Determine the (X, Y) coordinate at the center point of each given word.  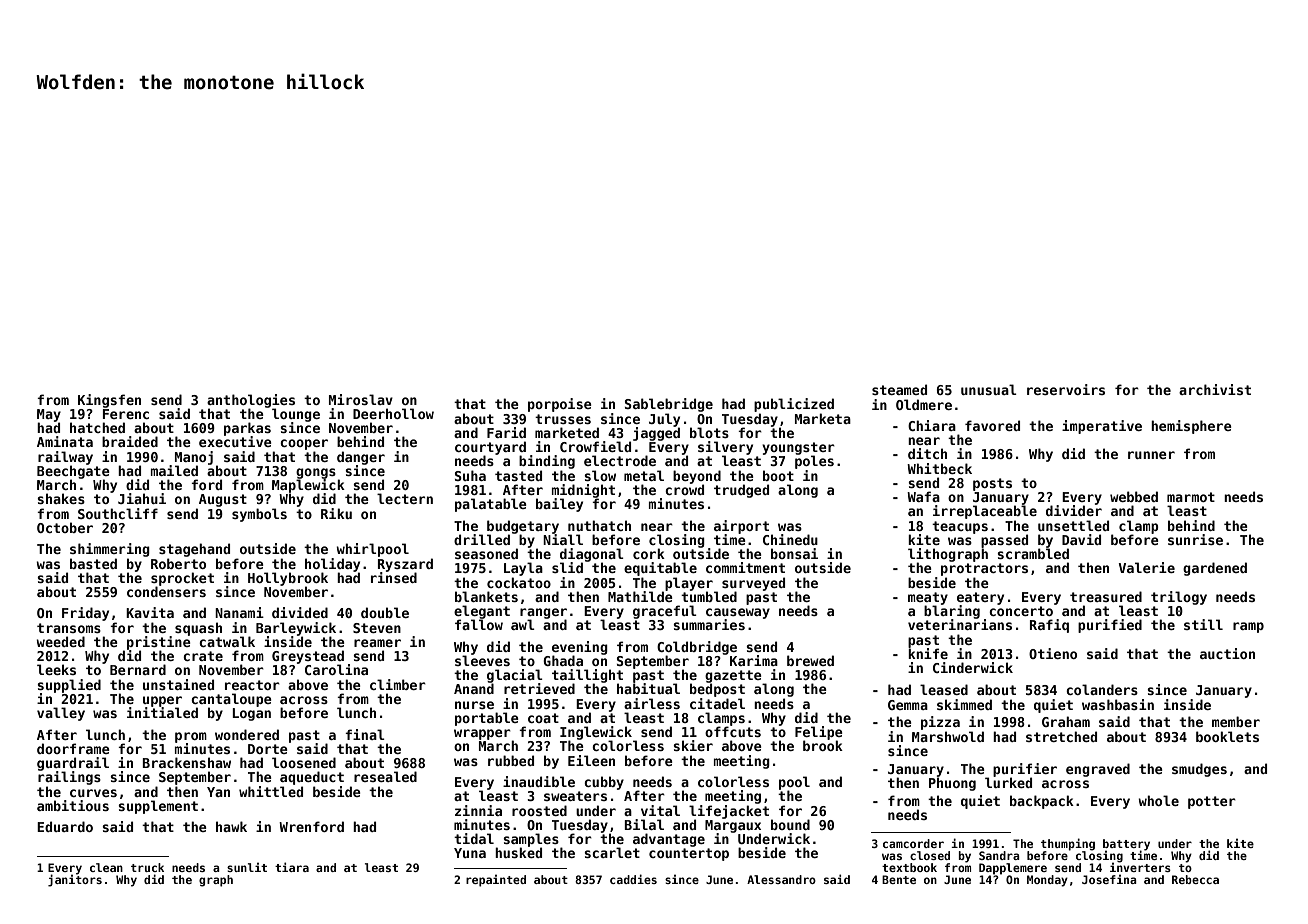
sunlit (247, 867)
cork (649, 553)
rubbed (511, 760)
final (365, 734)
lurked (1008, 782)
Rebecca (1195, 879)
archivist (1215, 389)
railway (65, 458)
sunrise (1195, 539)
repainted (496, 881)
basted (93, 563)
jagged (656, 434)
